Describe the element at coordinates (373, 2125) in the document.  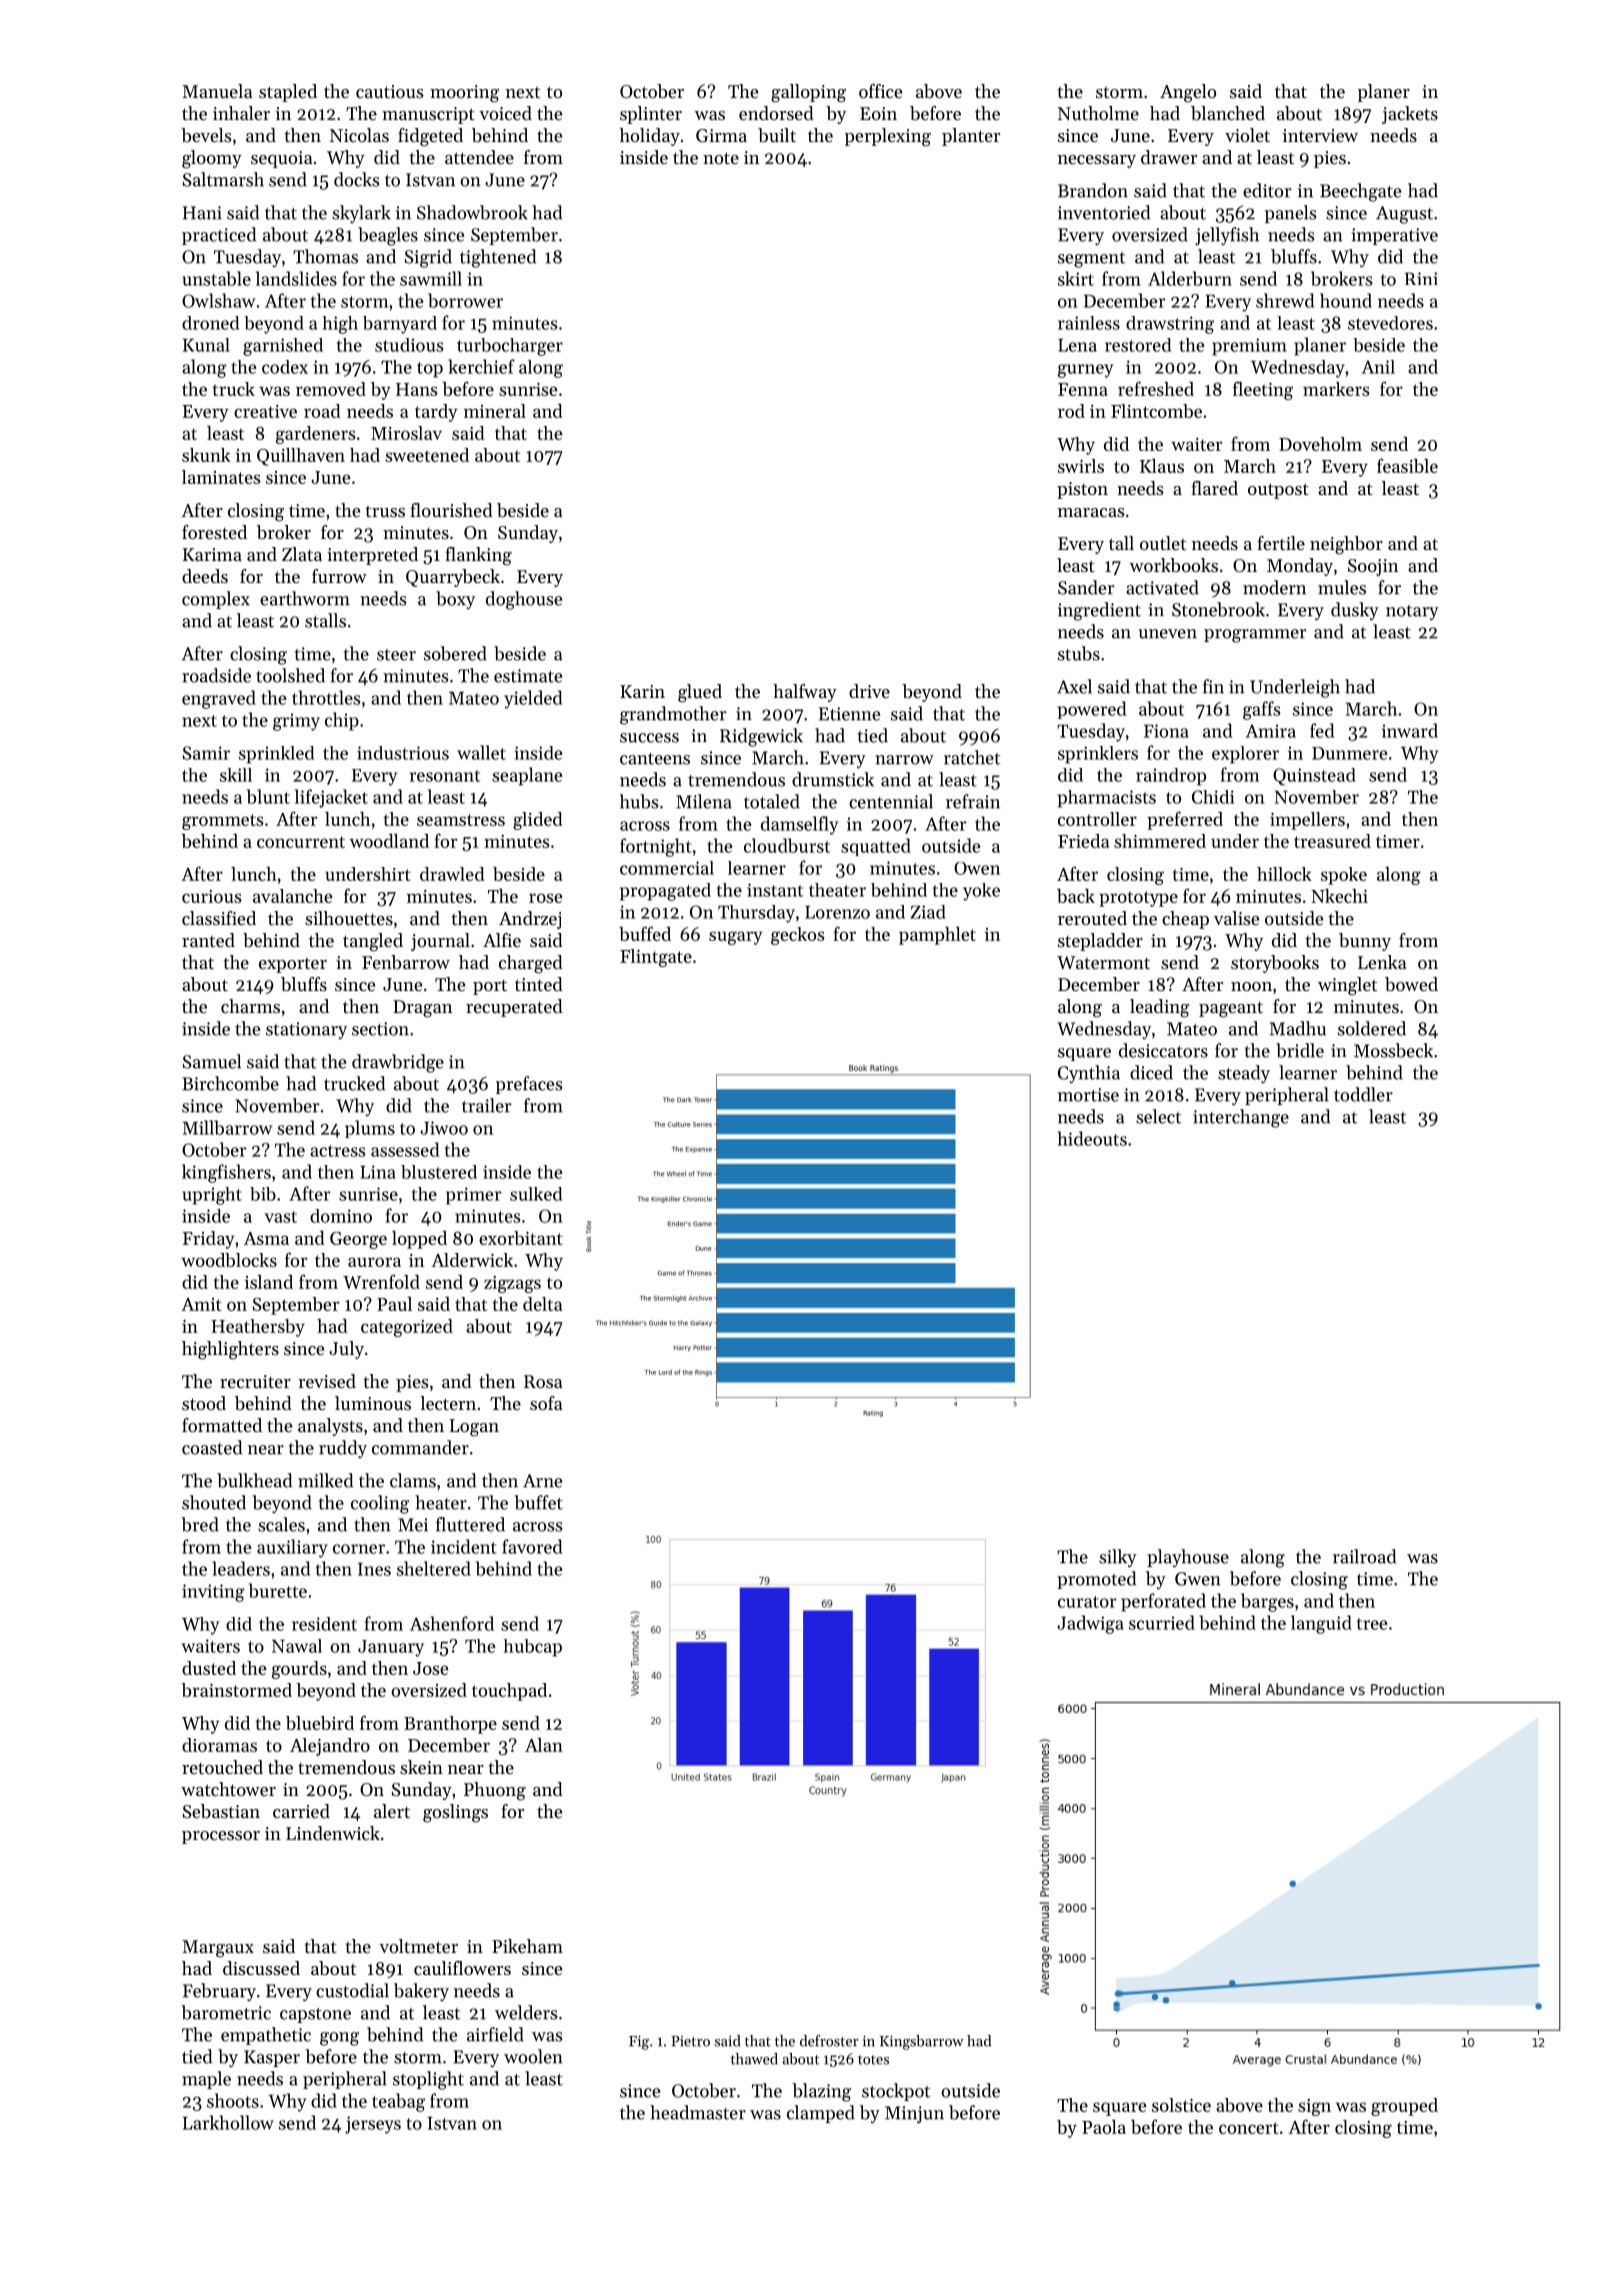
I see `jerseys` at that location.
